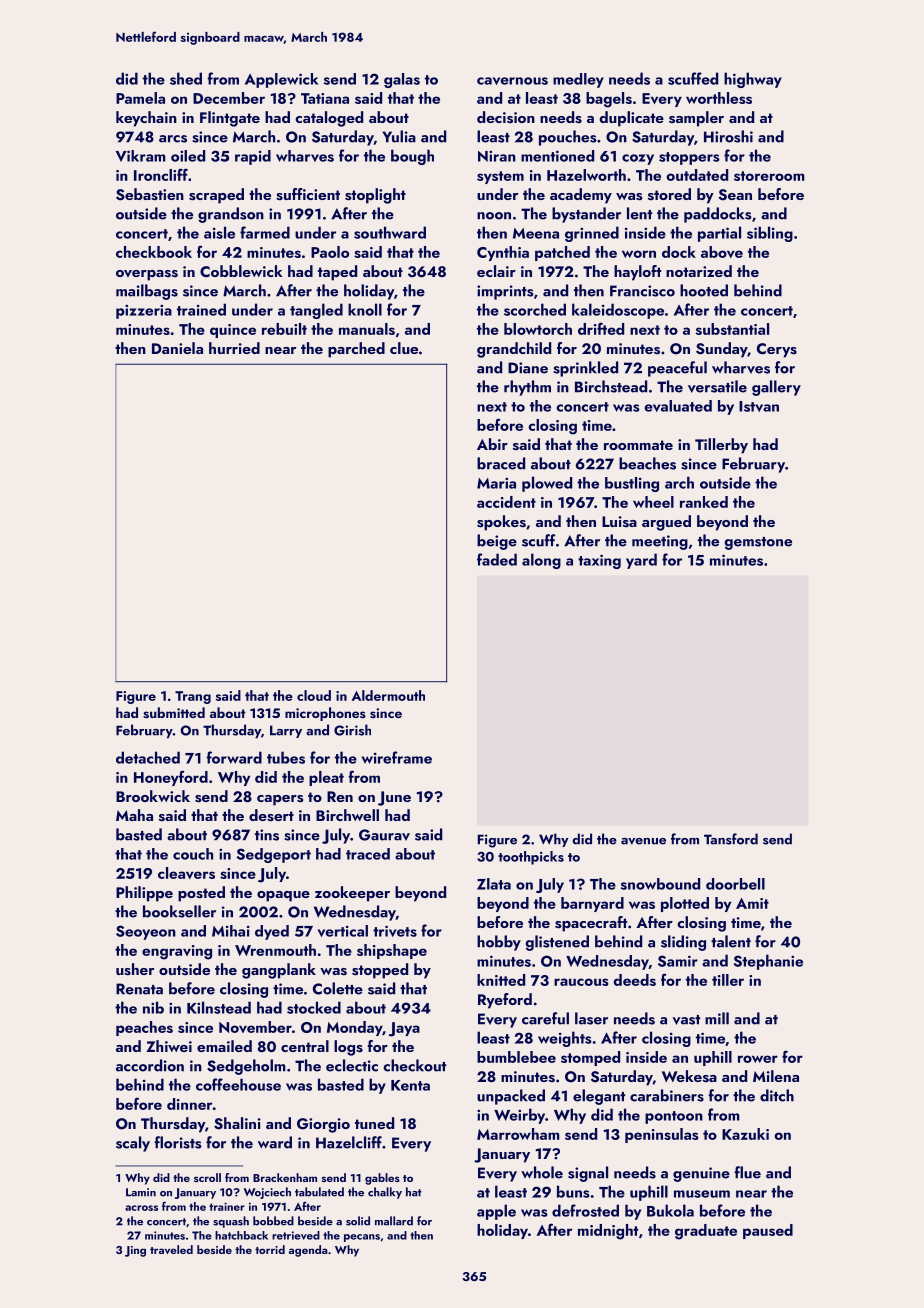  Describe the element at coordinates (660, 542) in the image. I see `meeting` at that location.
